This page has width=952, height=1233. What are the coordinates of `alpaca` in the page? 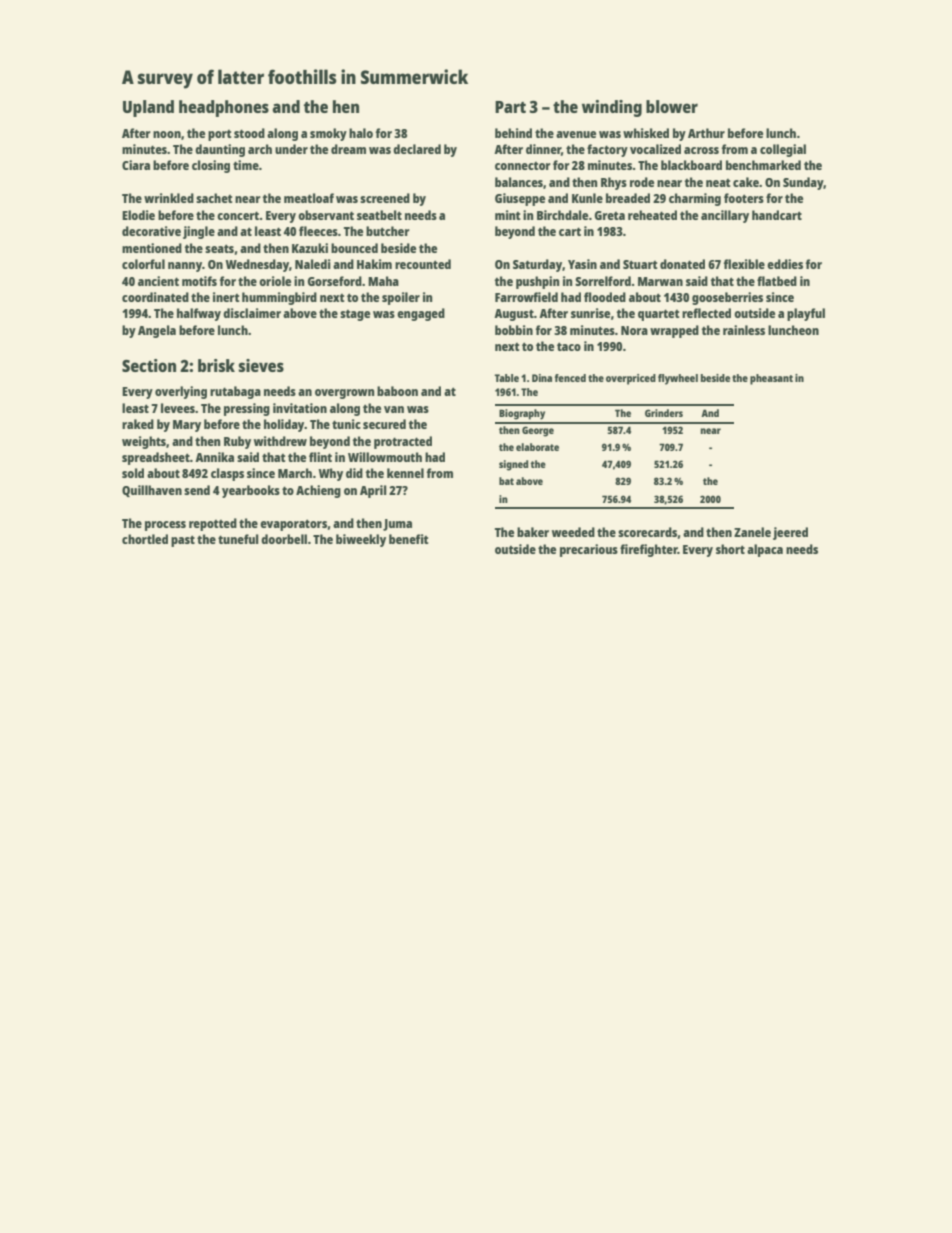 It's located at (765, 550).
